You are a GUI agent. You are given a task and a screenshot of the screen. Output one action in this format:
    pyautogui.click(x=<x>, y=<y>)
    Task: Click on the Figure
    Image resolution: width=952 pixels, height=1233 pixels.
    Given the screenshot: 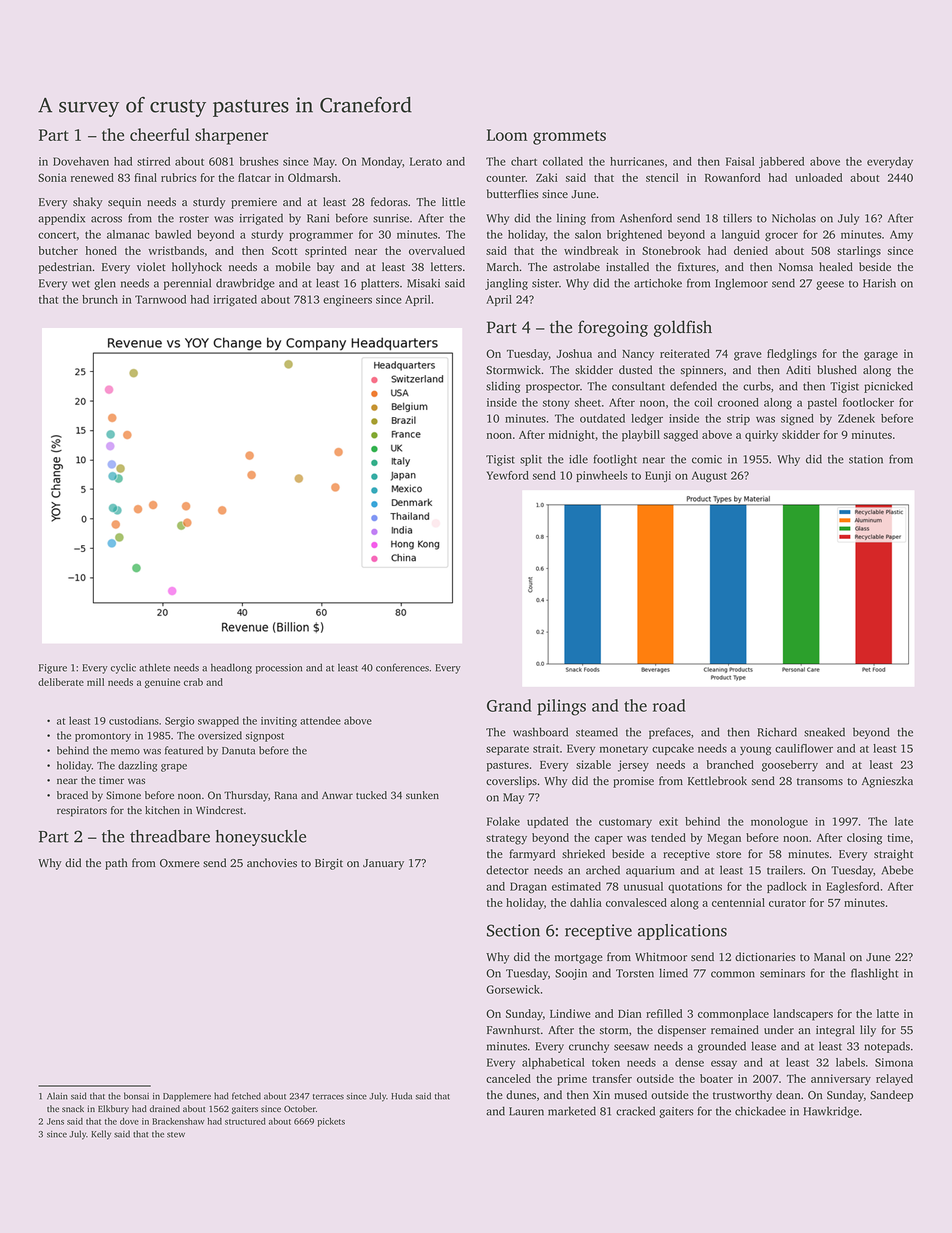 What is the action you would take?
    pyautogui.click(x=53, y=669)
